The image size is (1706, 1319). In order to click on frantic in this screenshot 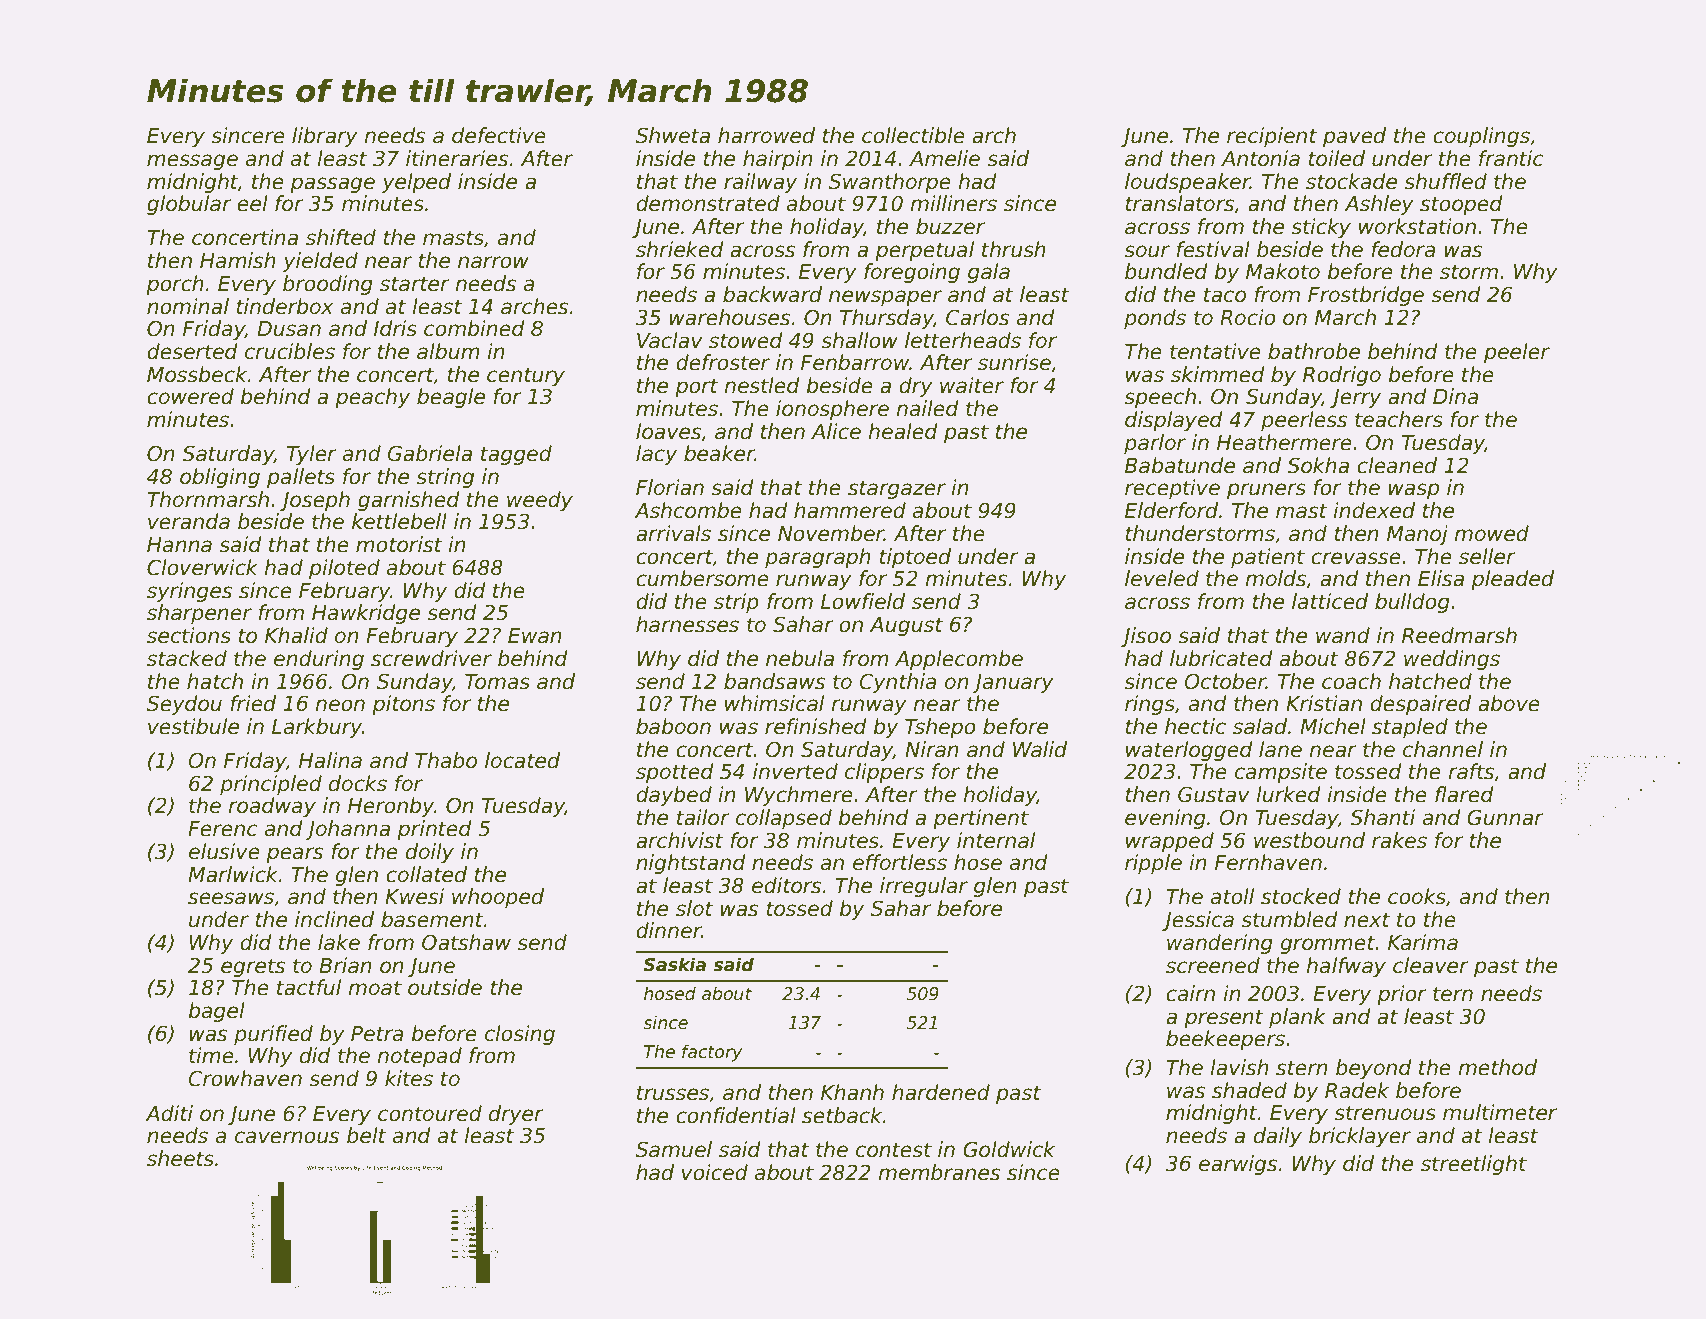, I will do `click(1511, 158)`.
